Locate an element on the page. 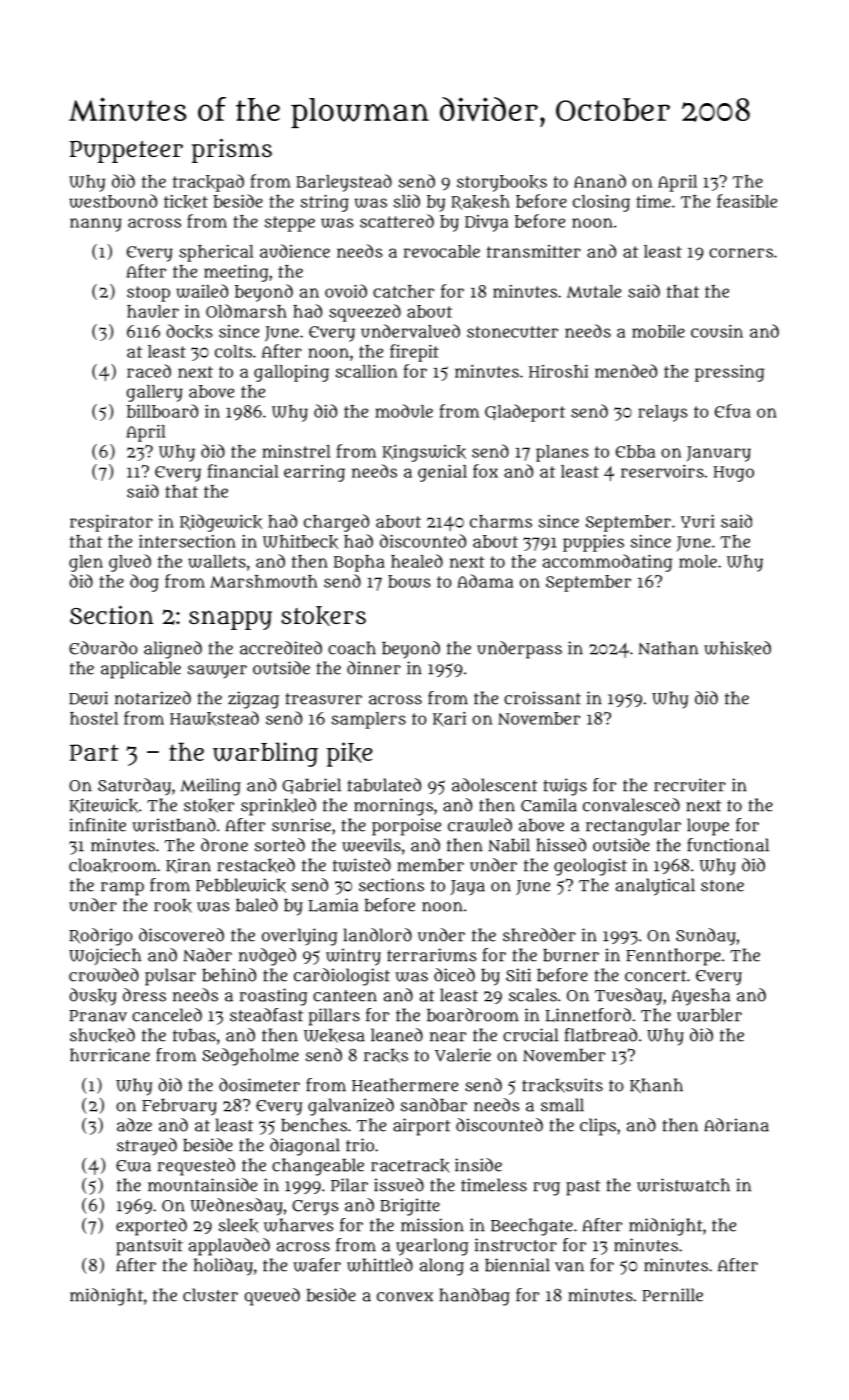 This document has width=849, height=1400. terrariums is located at coordinates (431, 955).
